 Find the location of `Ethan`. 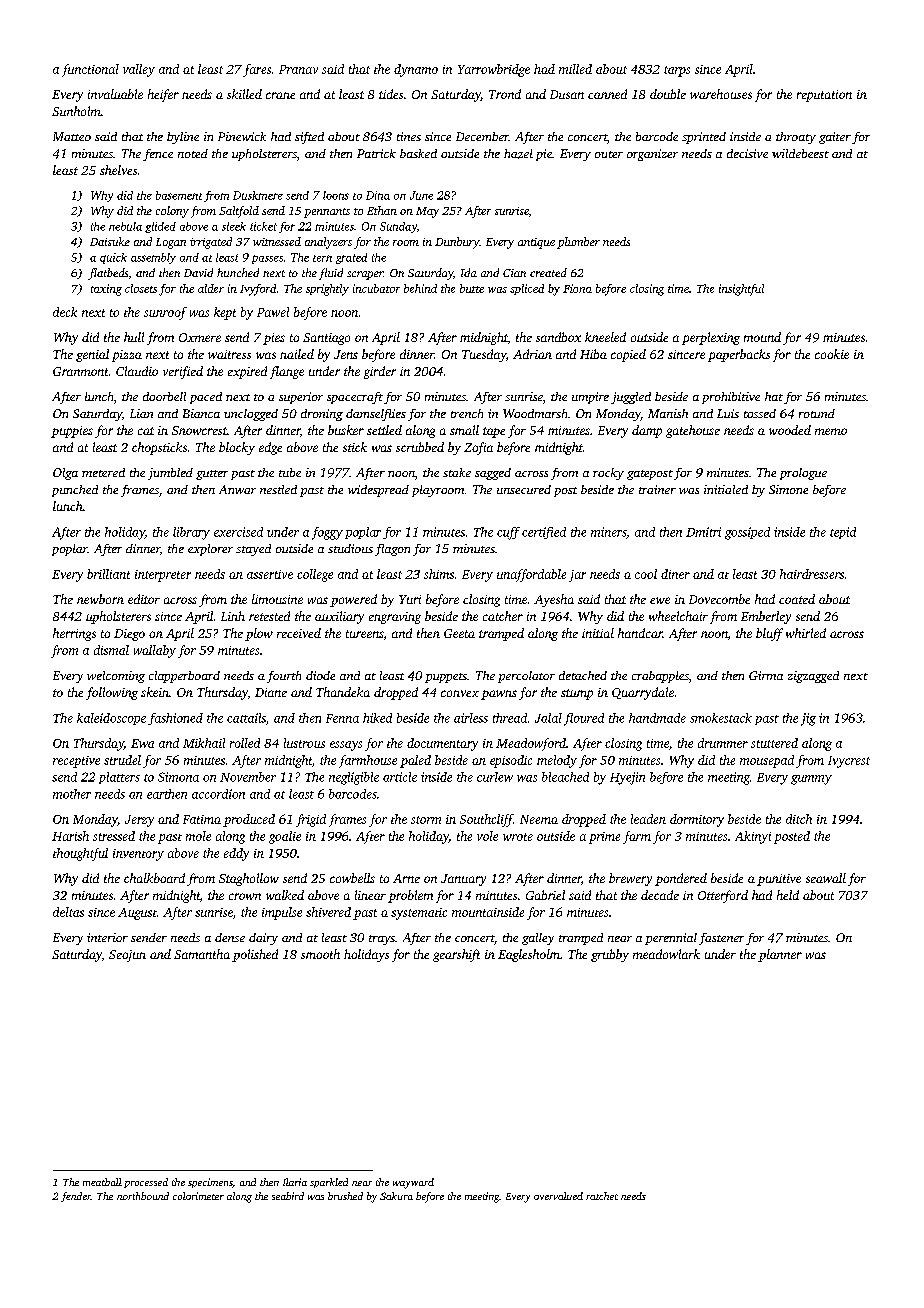

Ethan is located at coordinates (382, 210).
